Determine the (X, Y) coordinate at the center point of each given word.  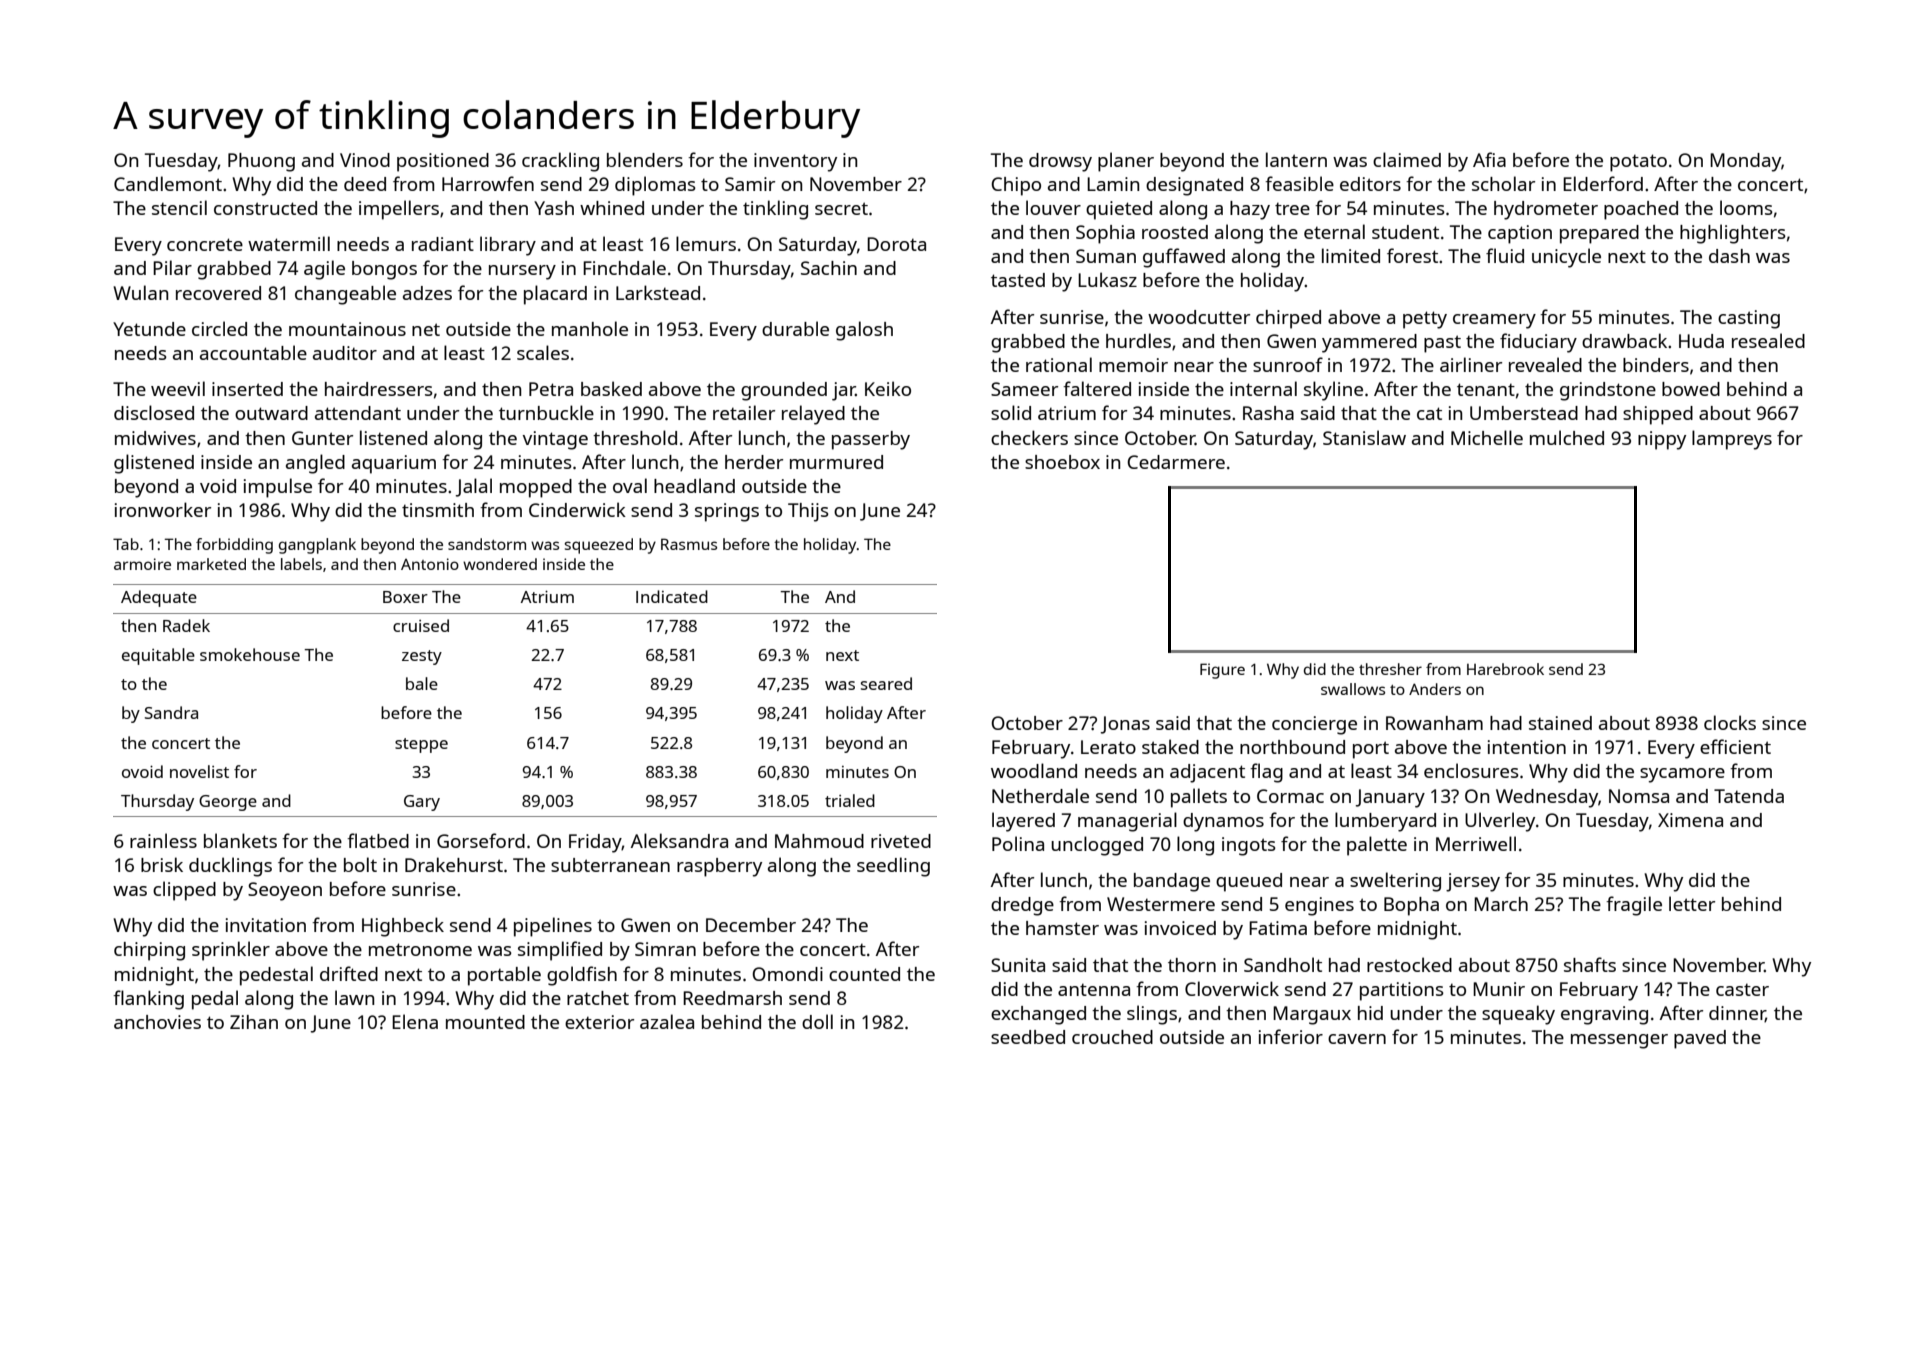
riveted (901, 841)
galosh (864, 331)
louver (1053, 207)
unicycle (1566, 258)
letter (1692, 903)
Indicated (672, 596)
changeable (345, 295)
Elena (415, 1021)
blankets (240, 840)
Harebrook (1505, 669)
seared (886, 683)
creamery (1494, 321)
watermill (289, 243)
